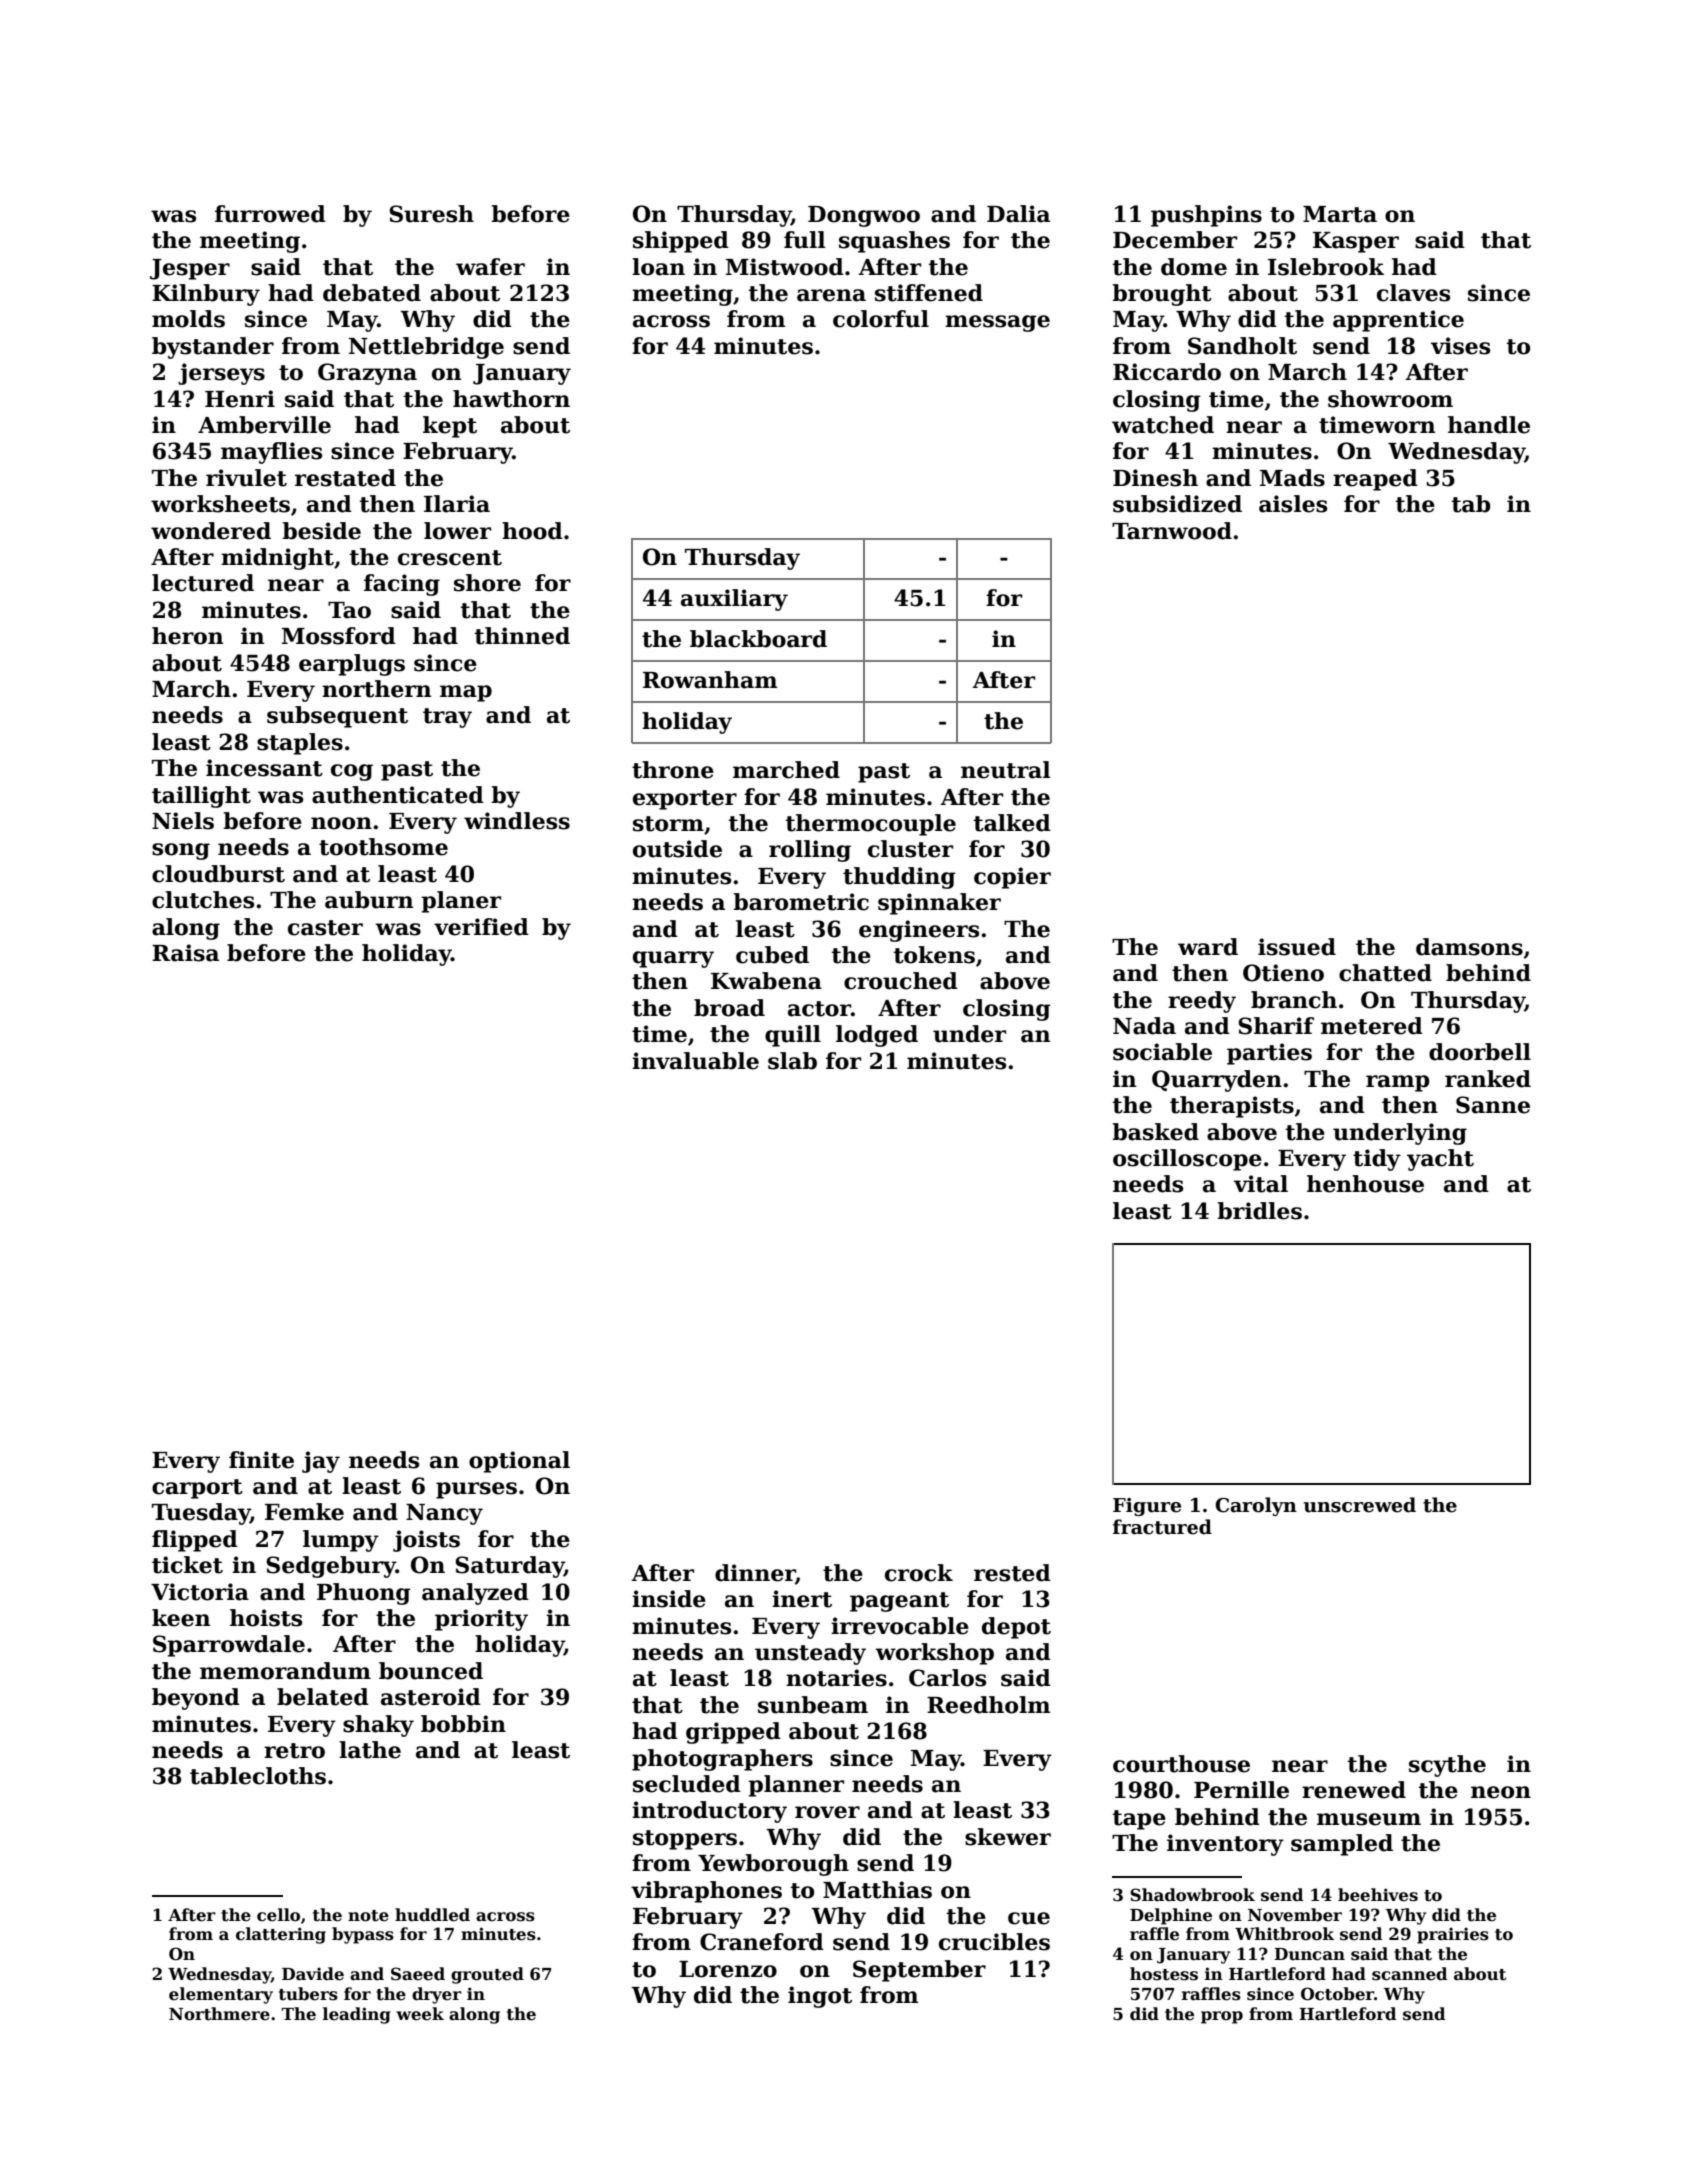 The width and height of the document is (1683, 2178). Describe the element at coordinates (729, 1008) in the document. I see `broad` at that location.
